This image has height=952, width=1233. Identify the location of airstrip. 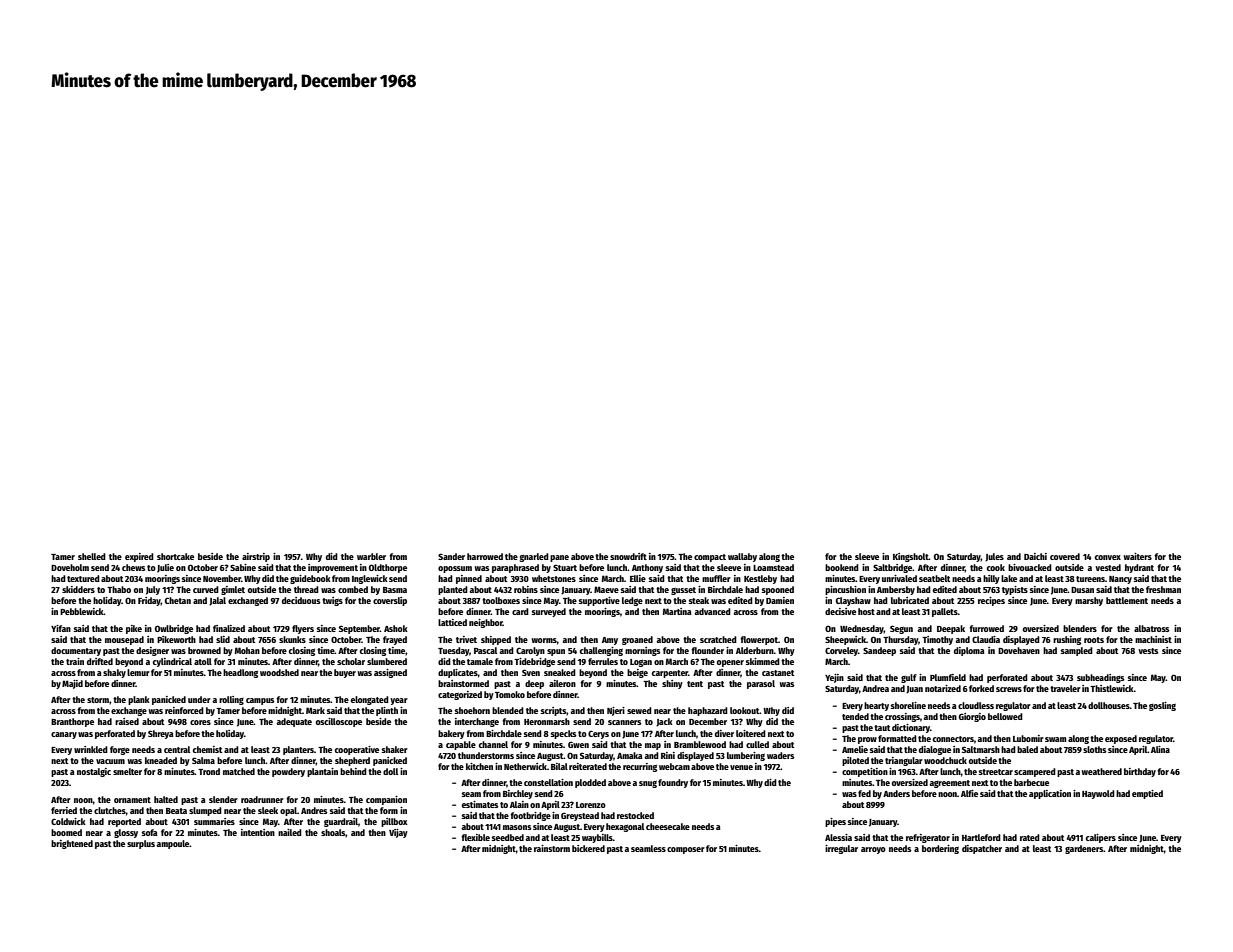
(256, 557).
